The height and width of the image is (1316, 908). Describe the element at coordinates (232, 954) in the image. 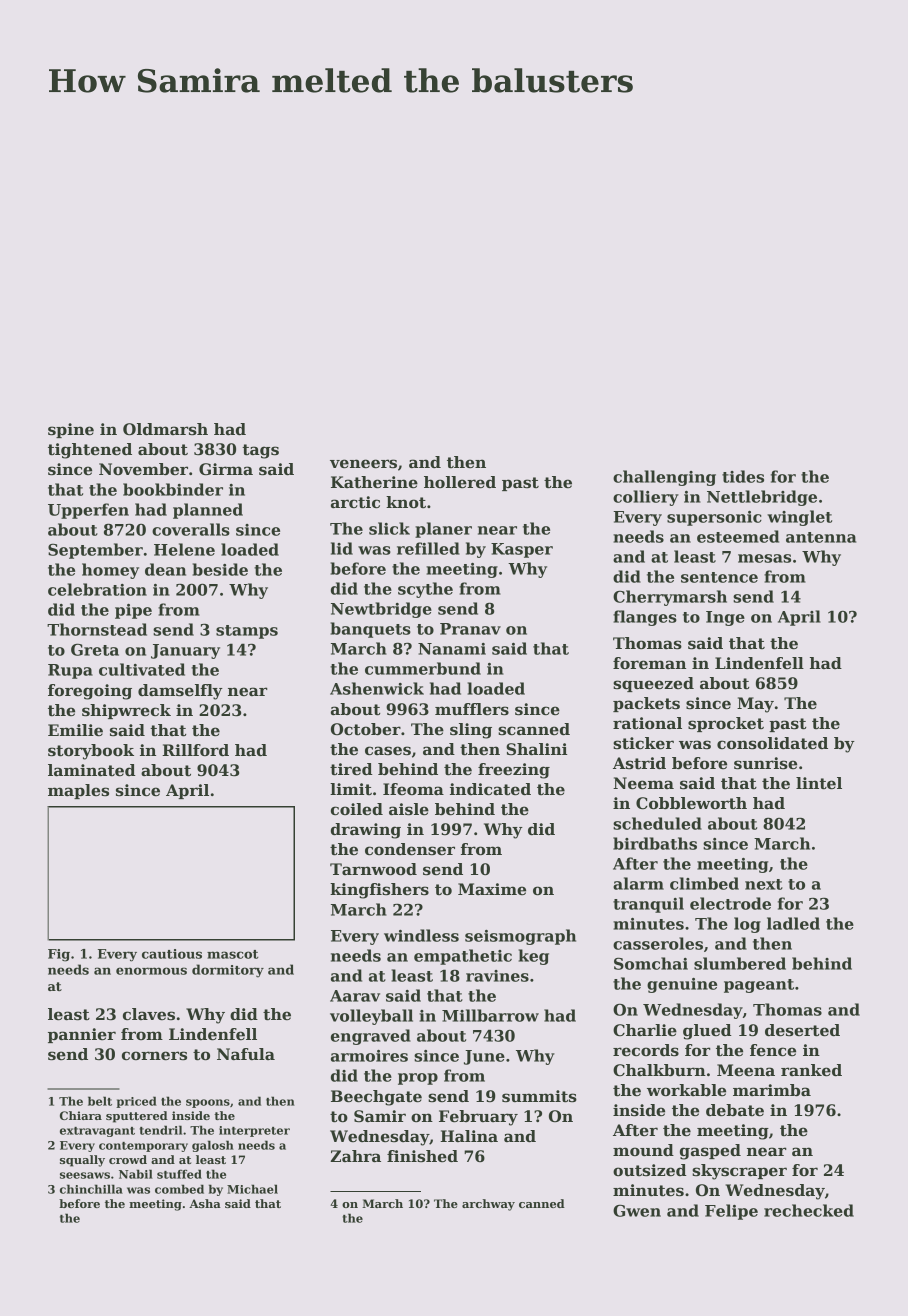

I see `mascot` at that location.
